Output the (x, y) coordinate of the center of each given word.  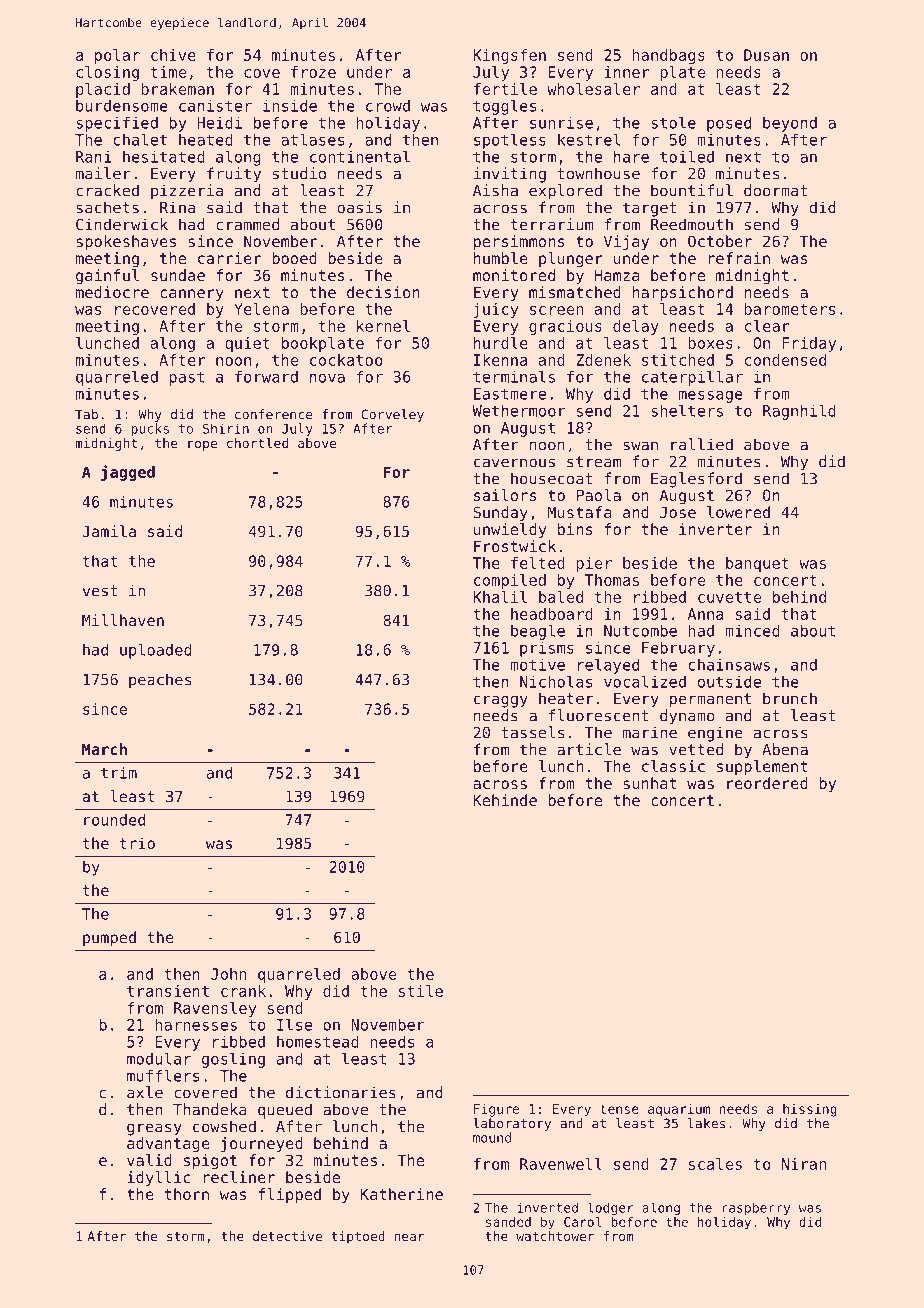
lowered (738, 512)
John (228, 974)
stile (421, 991)
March (104, 749)
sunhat (650, 783)
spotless (510, 141)
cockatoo (346, 360)
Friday (809, 344)
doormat (776, 190)
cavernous (514, 463)
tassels (532, 732)
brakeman (177, 89)
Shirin (226, 428)
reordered (767, 783)
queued (285, 1111)
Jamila (109, 531)
